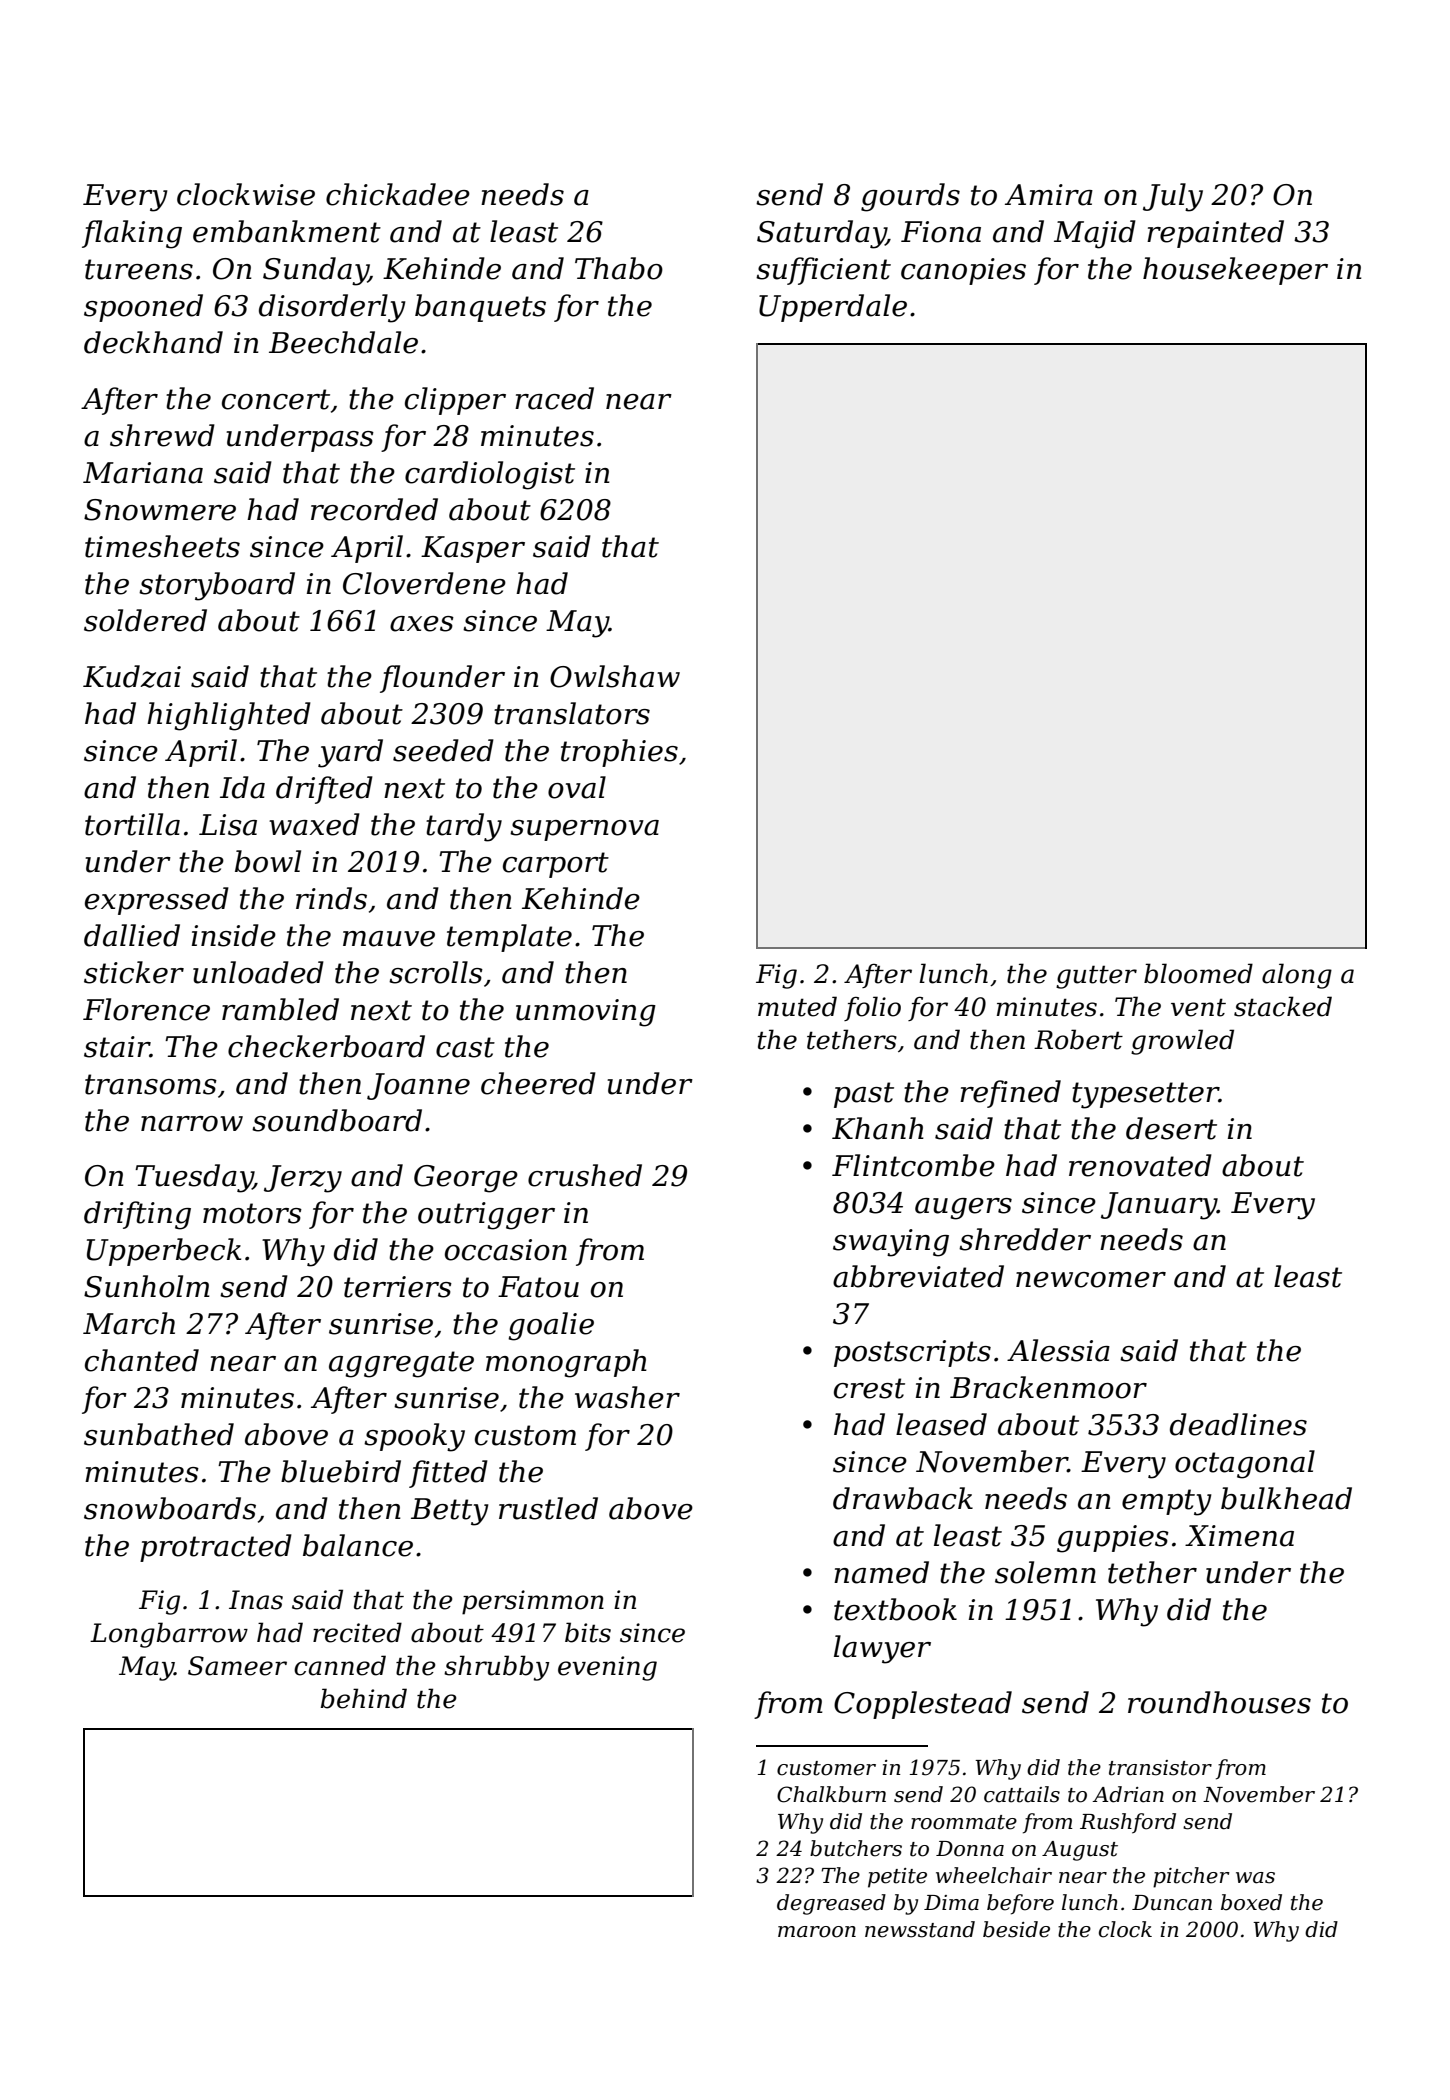 The image size is (1450, 2100). Describe the element at coordinates (398, 194) in the screenshot. I see `chickadee` at that location.
